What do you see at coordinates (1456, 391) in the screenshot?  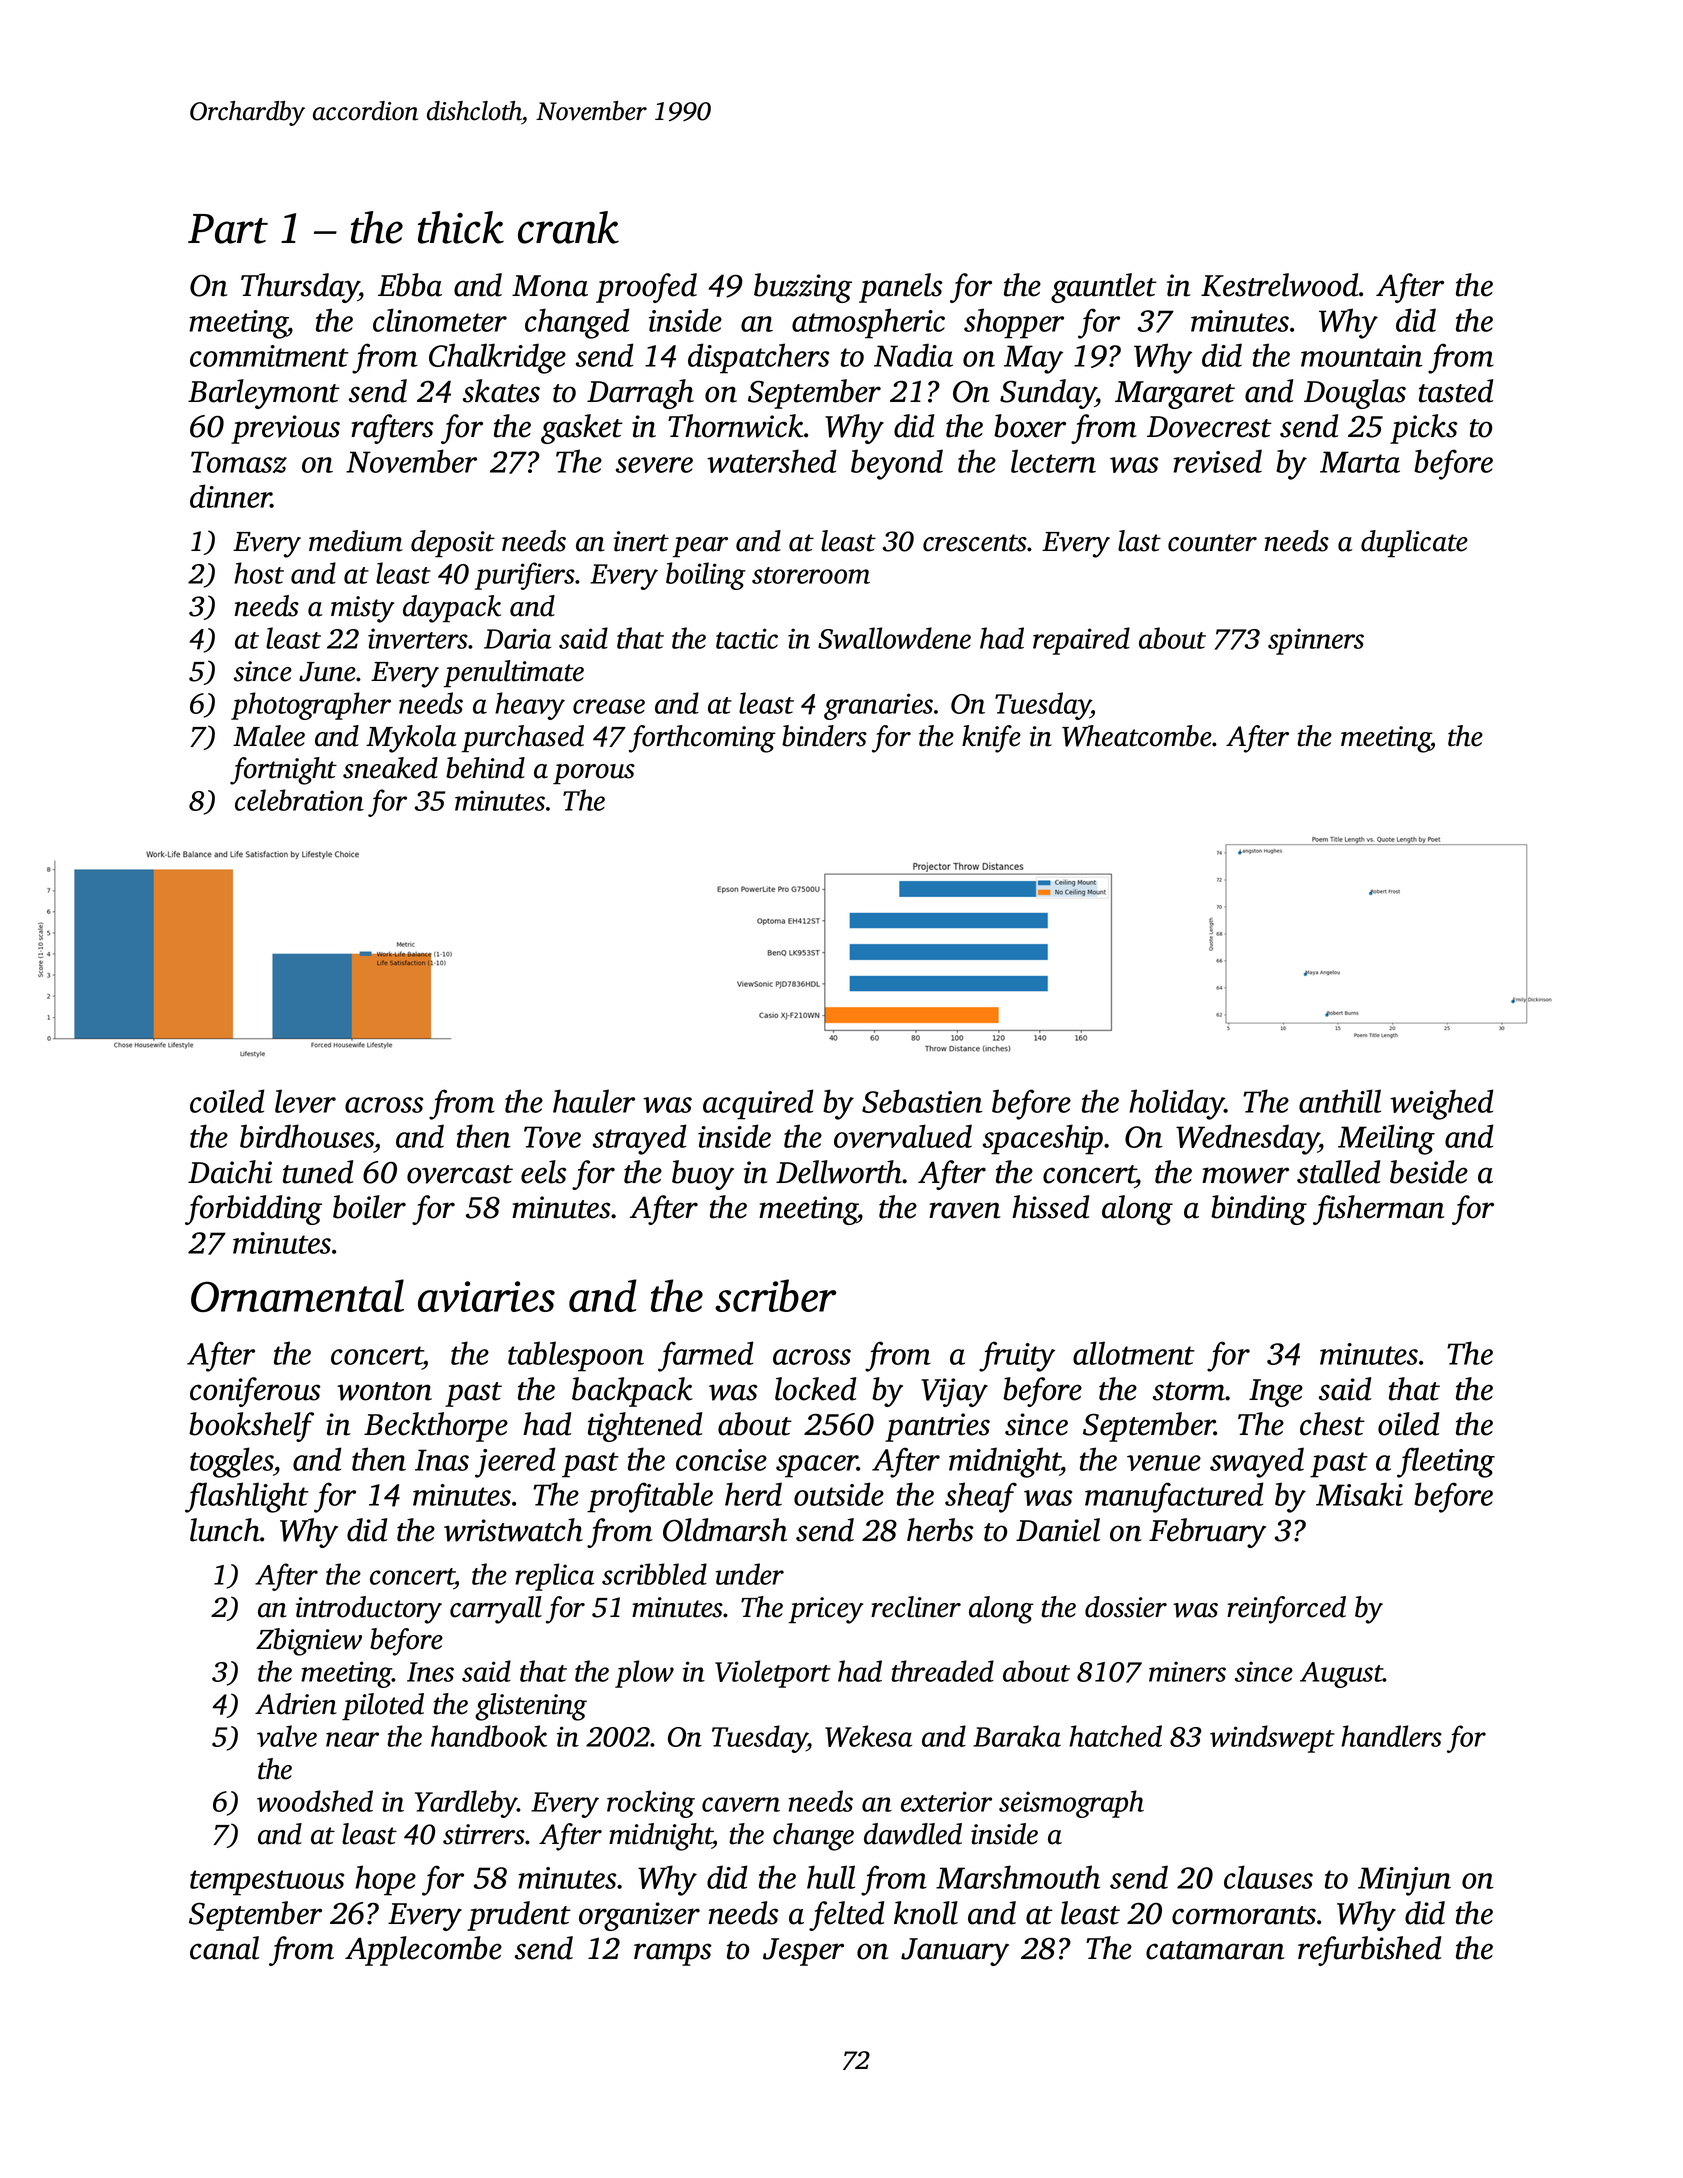 I see `tasted` at bounding box center [1456, 391].
